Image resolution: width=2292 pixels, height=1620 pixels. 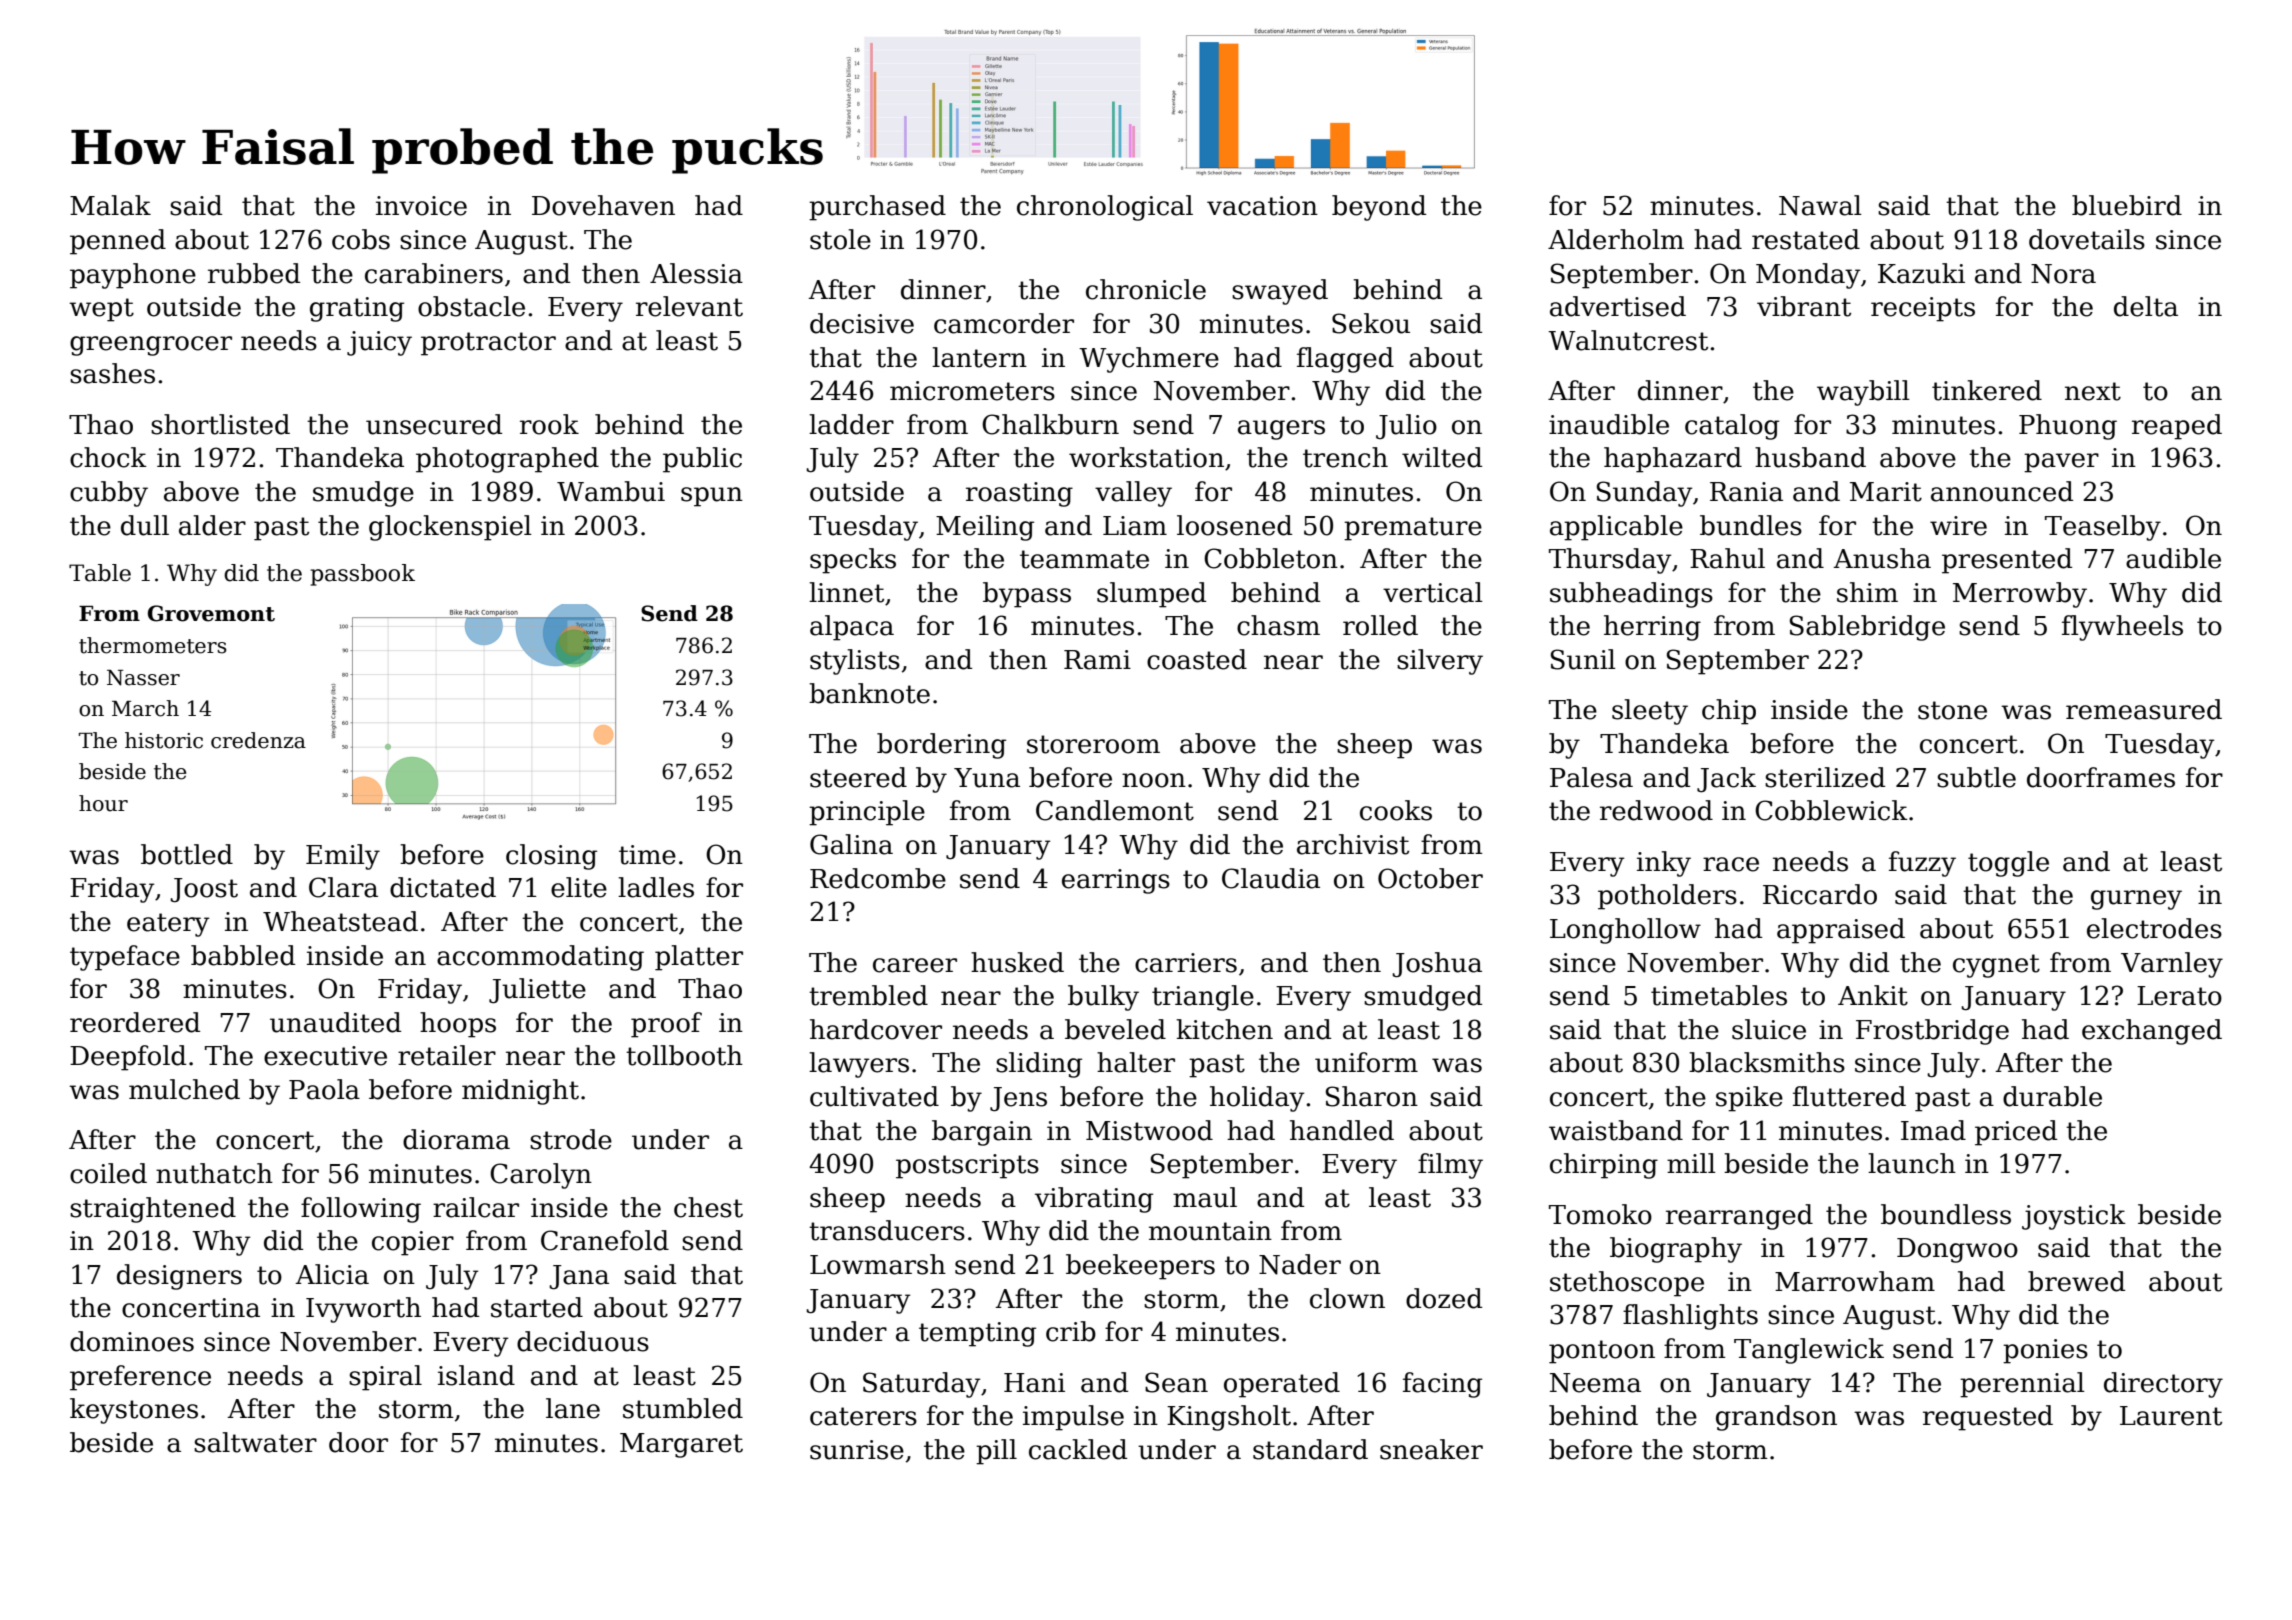 What do you see at coordinates (996, 1452) in the screenshot?
I see `pill` at bounding box center [996, 1452].
